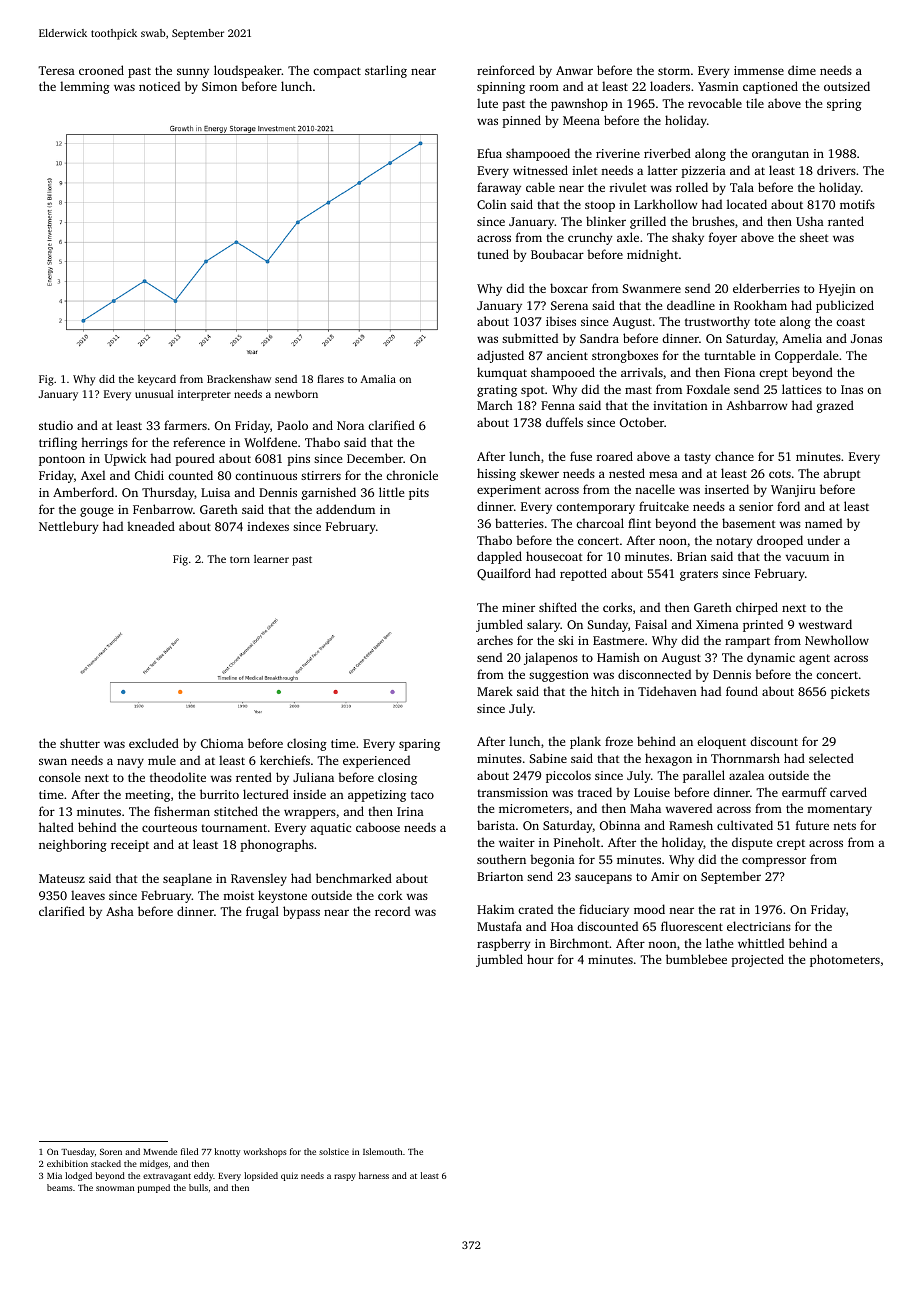 Image resolution: width=924 pixels, height=1308 pixels. What do you see at coordinates (160, 1151) in the image?
I see `Mwende` at bounding box center [160, 1151].
